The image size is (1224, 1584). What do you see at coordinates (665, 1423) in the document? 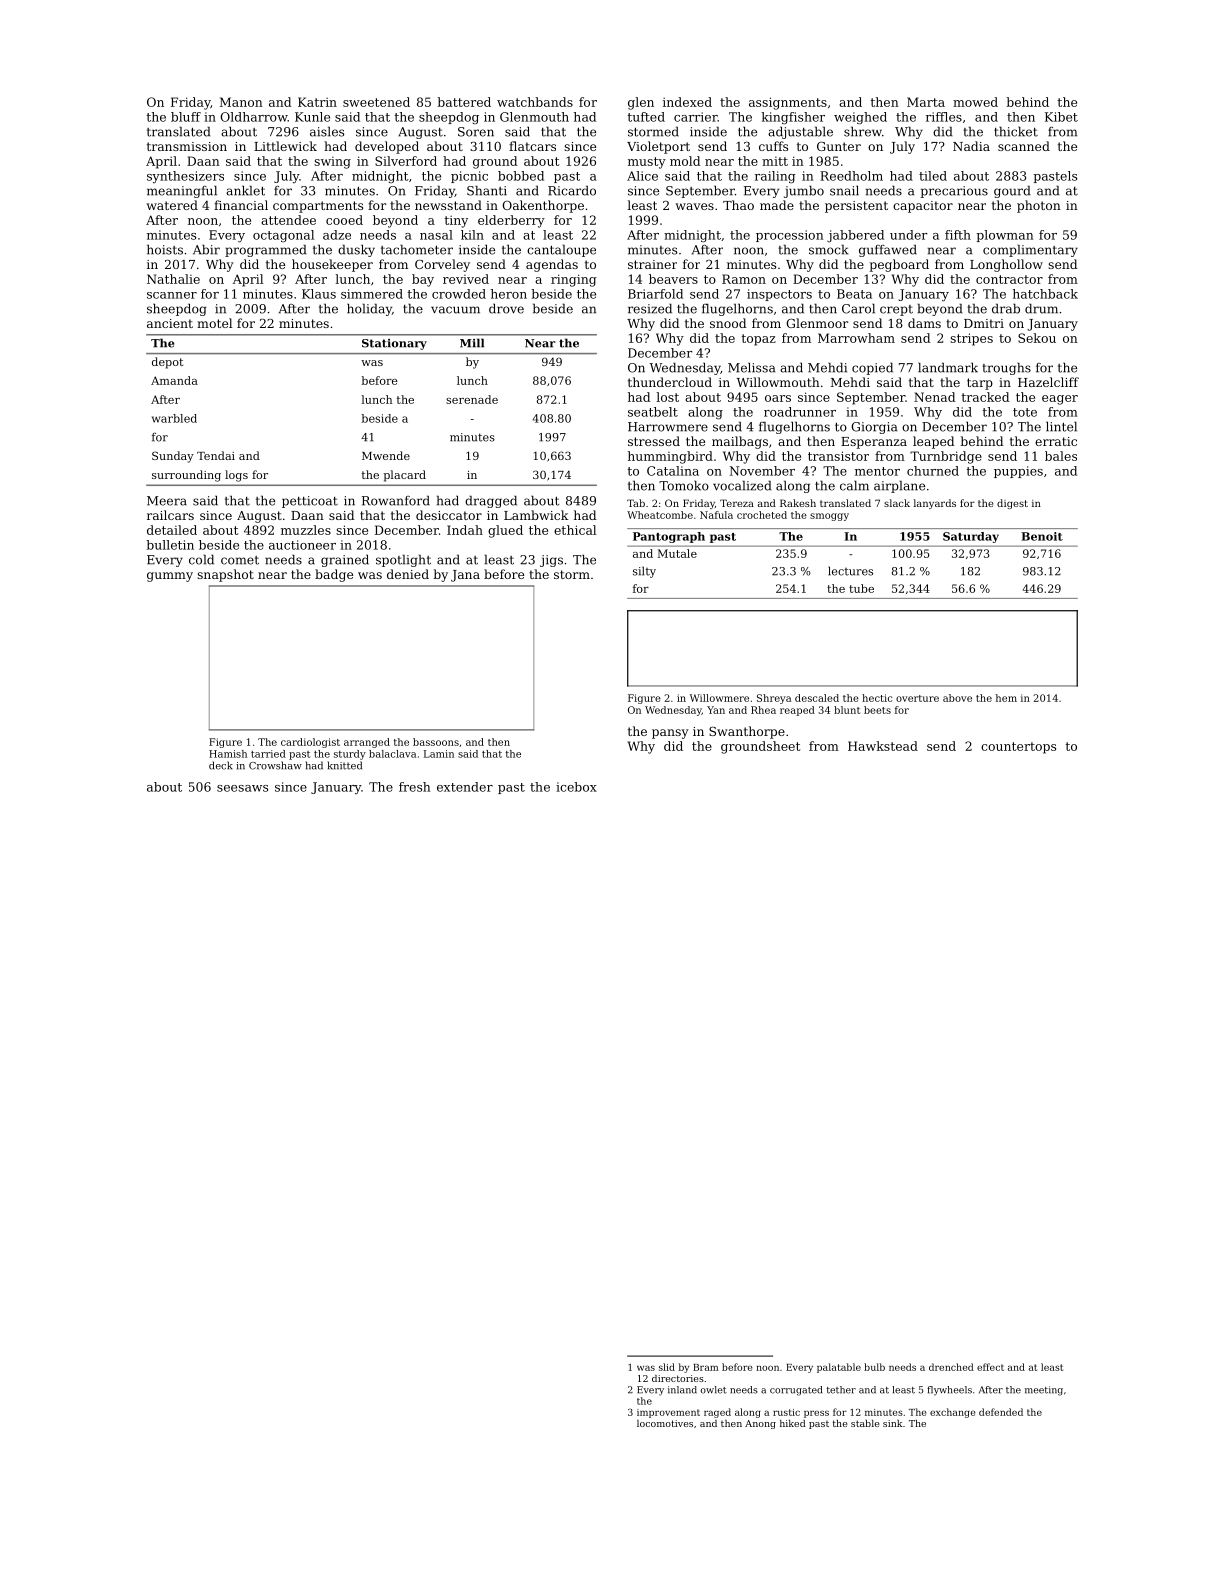
I see `locomotives` at bounding box center [665, 1423].
